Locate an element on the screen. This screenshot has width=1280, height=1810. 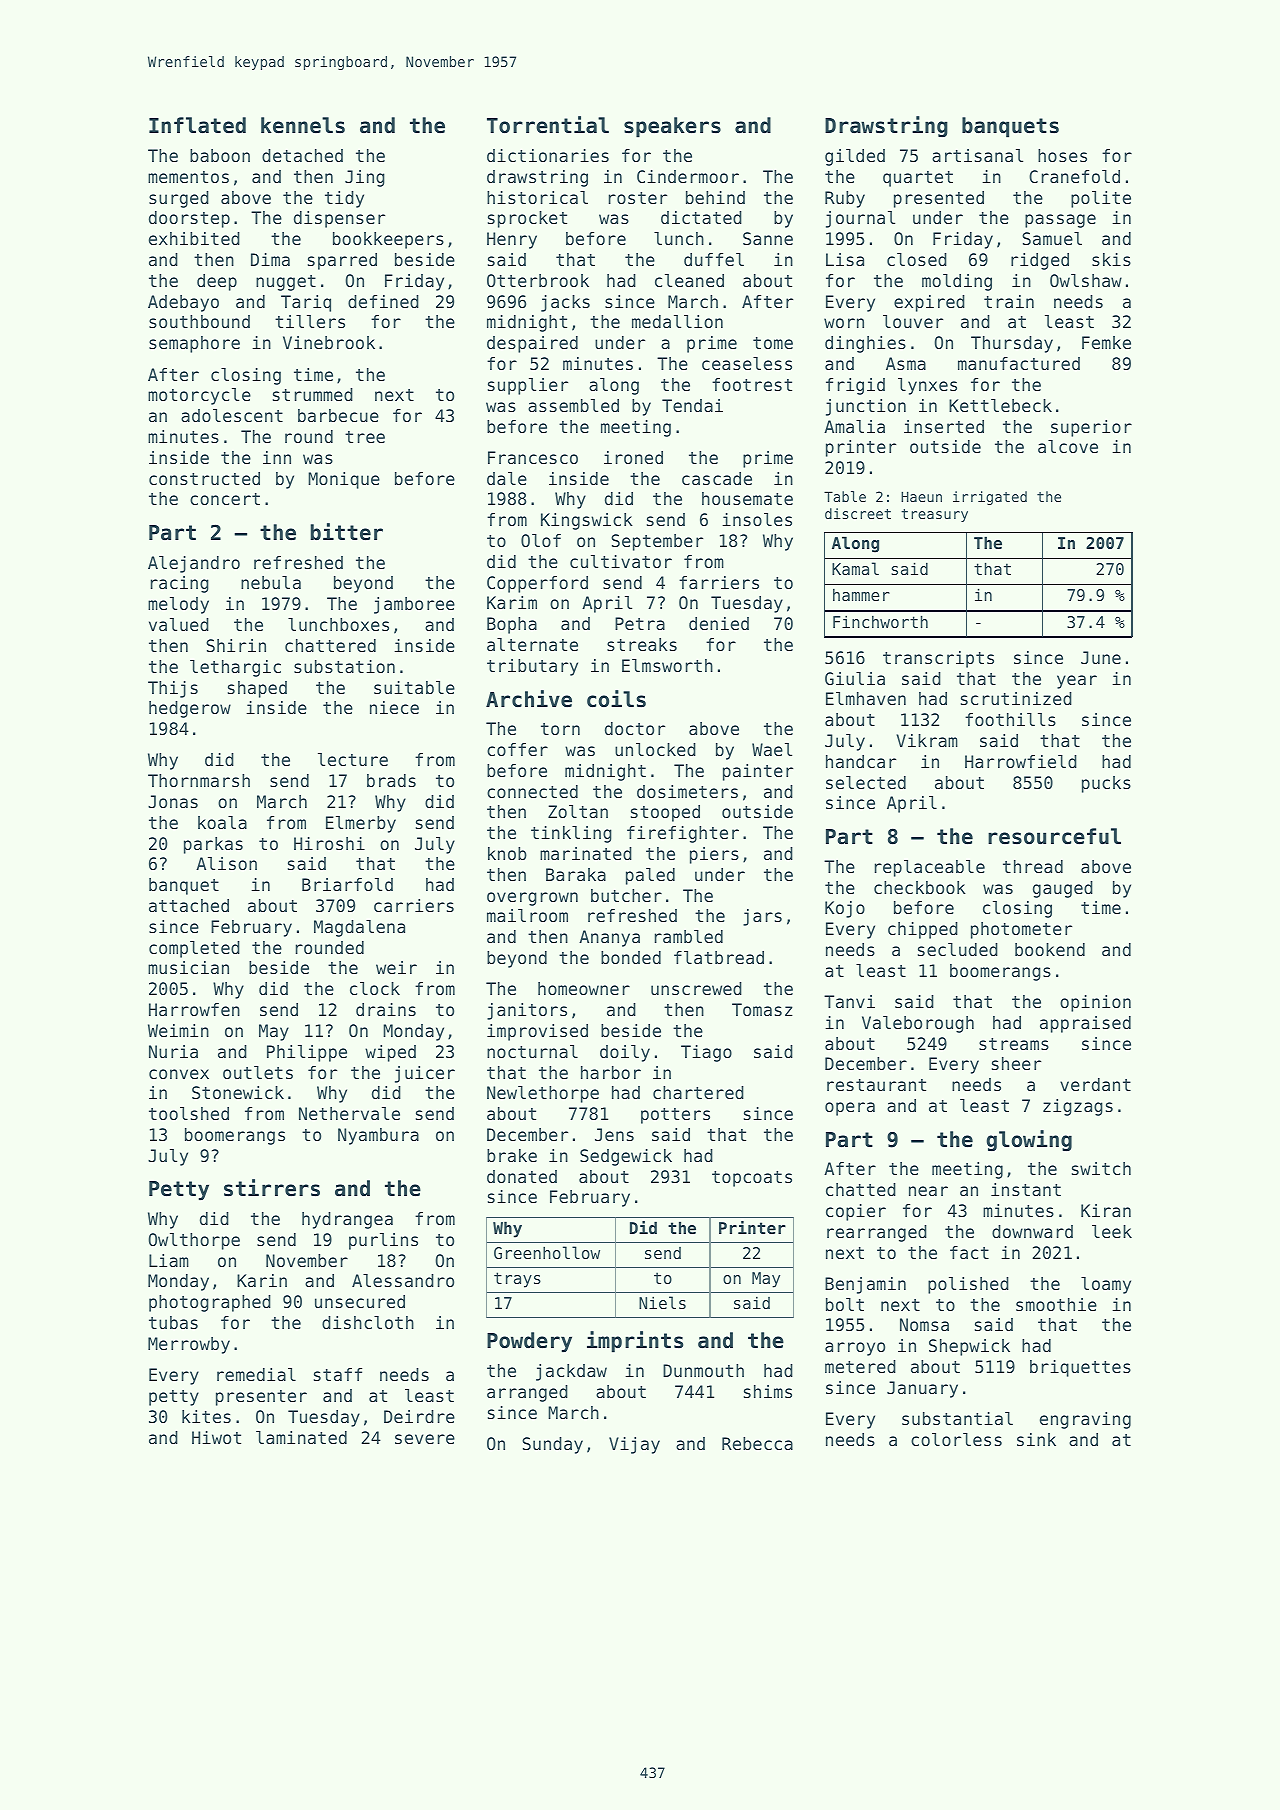
September is located at coordinates (657, 542).
